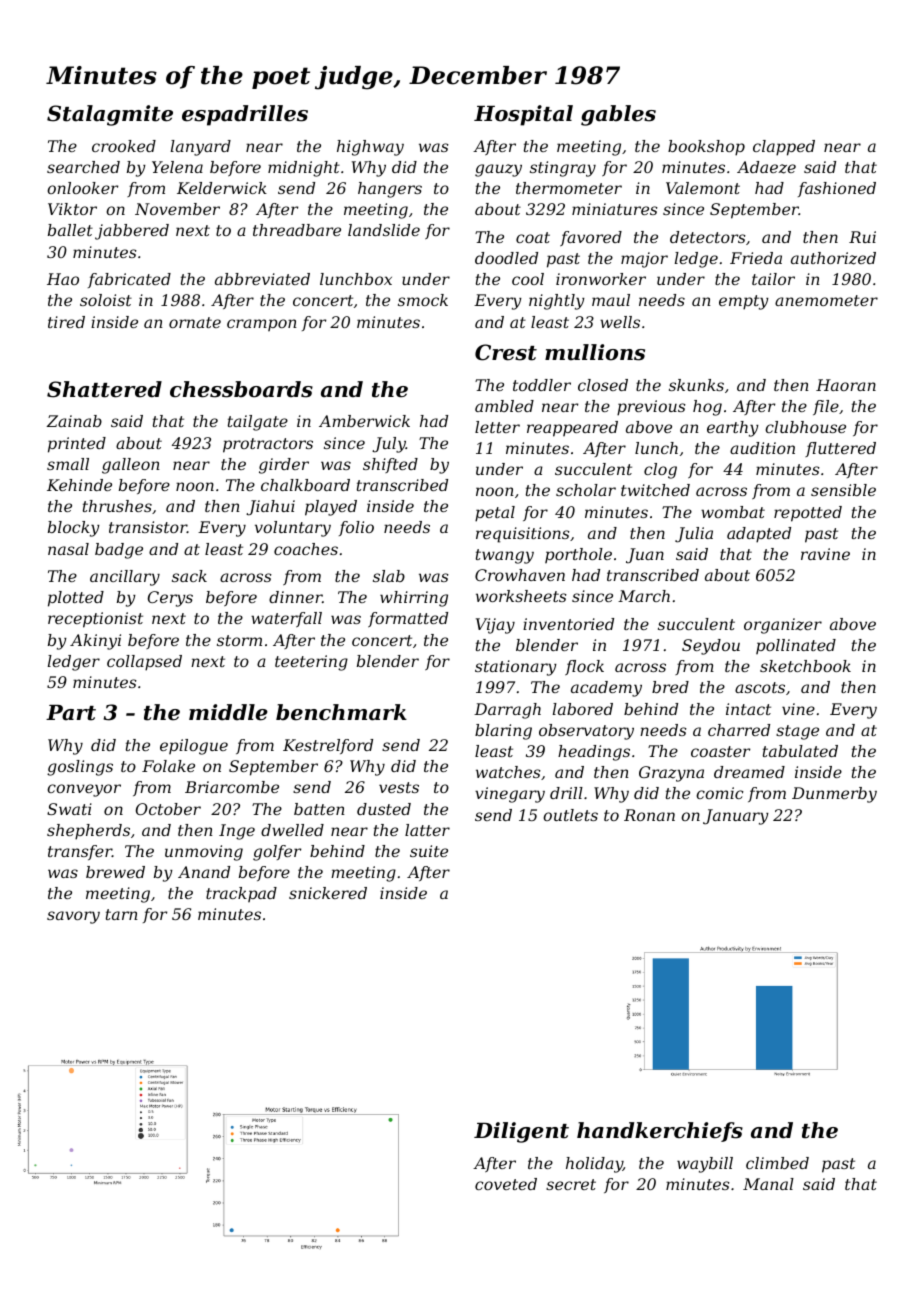 Image resolution: width=924 pixels, height=1308 pixels. Describe the element at coordinates (649, 815) in the document. I see `Ronan` at that location.
